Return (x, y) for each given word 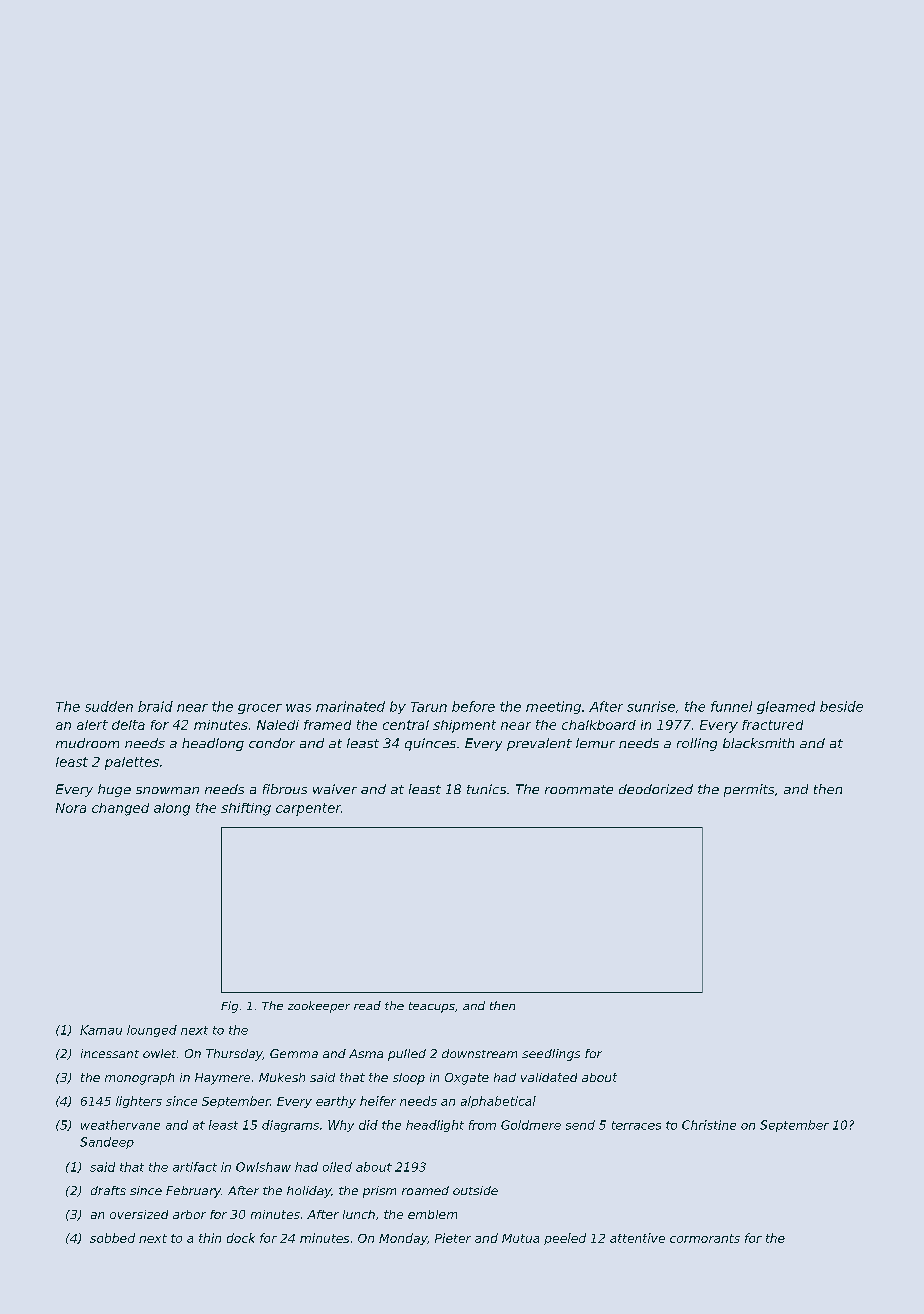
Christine (709, 1125)
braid (155, 706)
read (367, 1005)
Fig (229, 1007)
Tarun (429, 707)
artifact (195, 1167)
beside (841, 706)
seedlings (551, 1055)
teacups (432, 1007)
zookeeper (319, 1007)
